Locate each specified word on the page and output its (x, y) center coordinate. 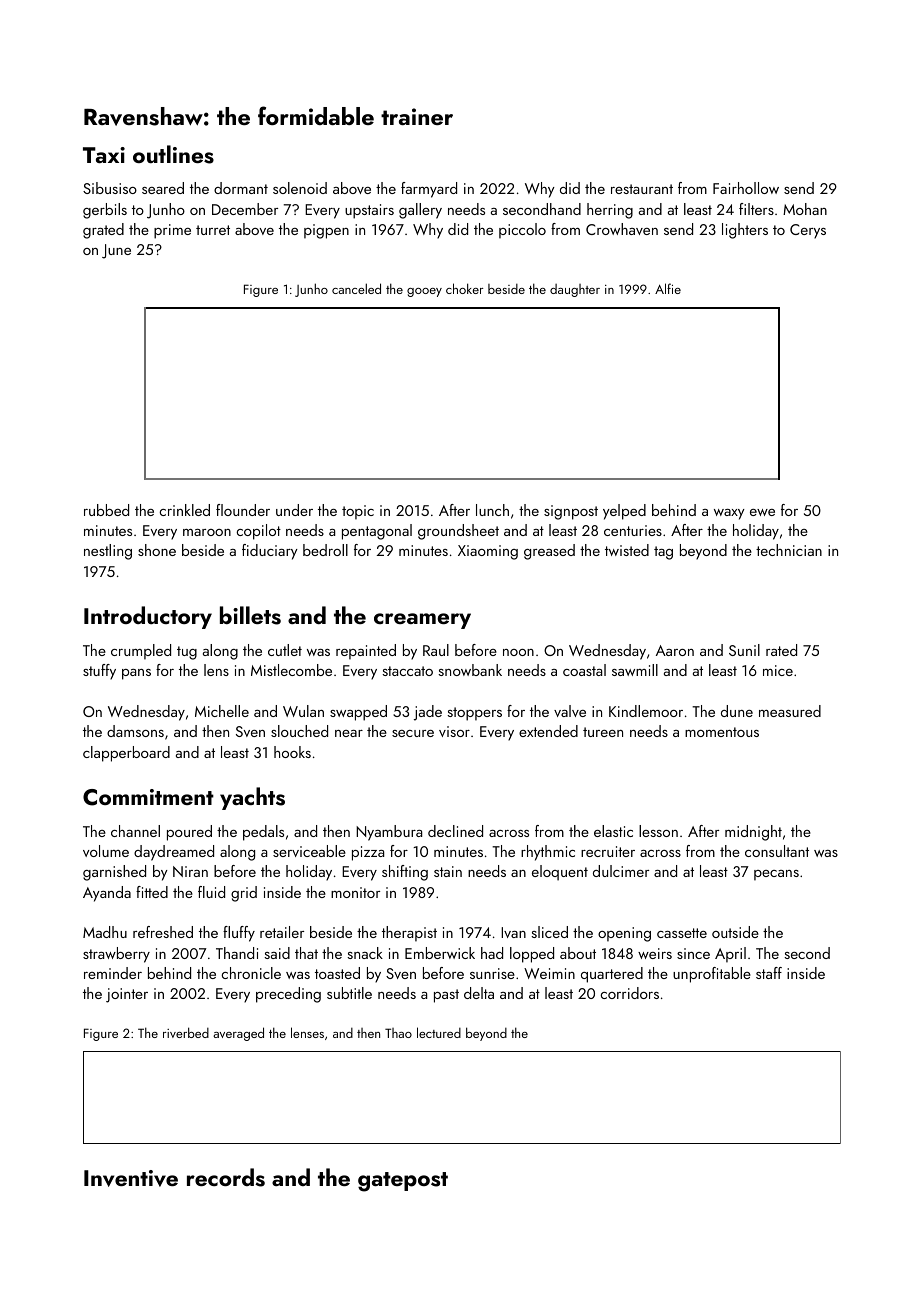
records (226, 1177)
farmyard (429, 190)
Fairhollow (746, 188)
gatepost (403, 1182)
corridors (629, 993)
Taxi (104, 155)
